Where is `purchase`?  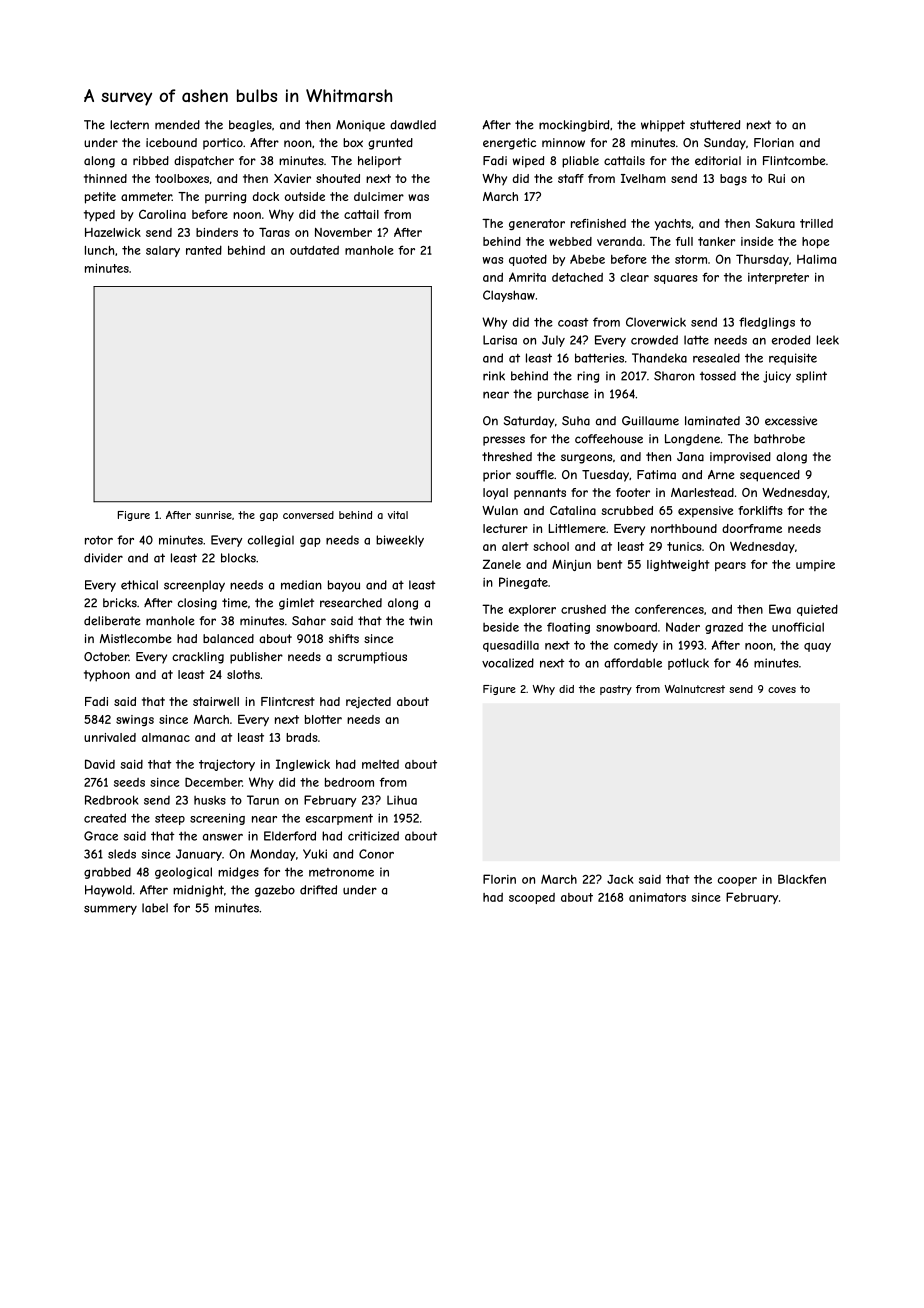 purchase is located at coordinates (563, 395).
